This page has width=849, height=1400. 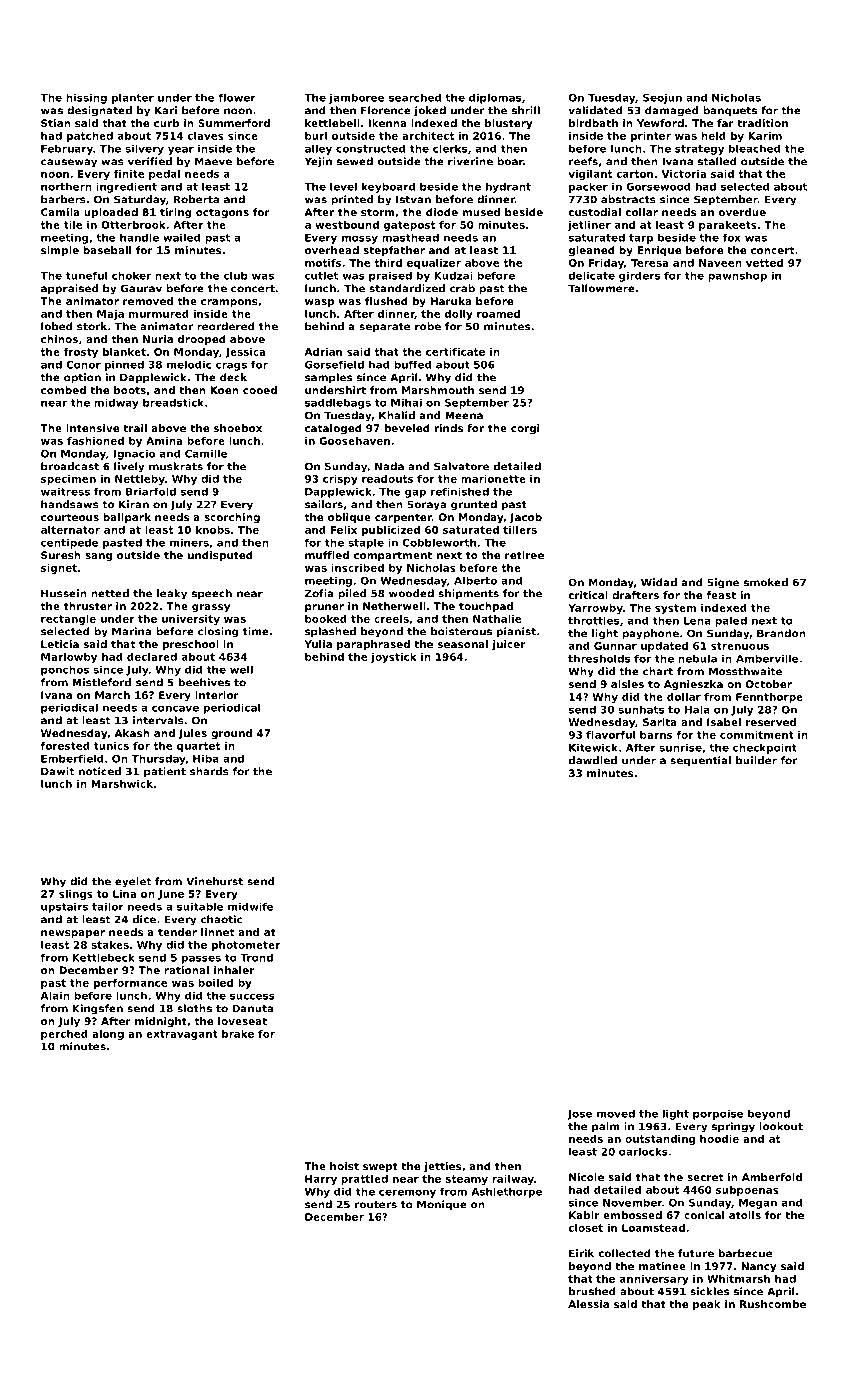 What do you see at coordinates (380, 1167) in the page?
I see `swept` at bounding box center [380, 1167].
